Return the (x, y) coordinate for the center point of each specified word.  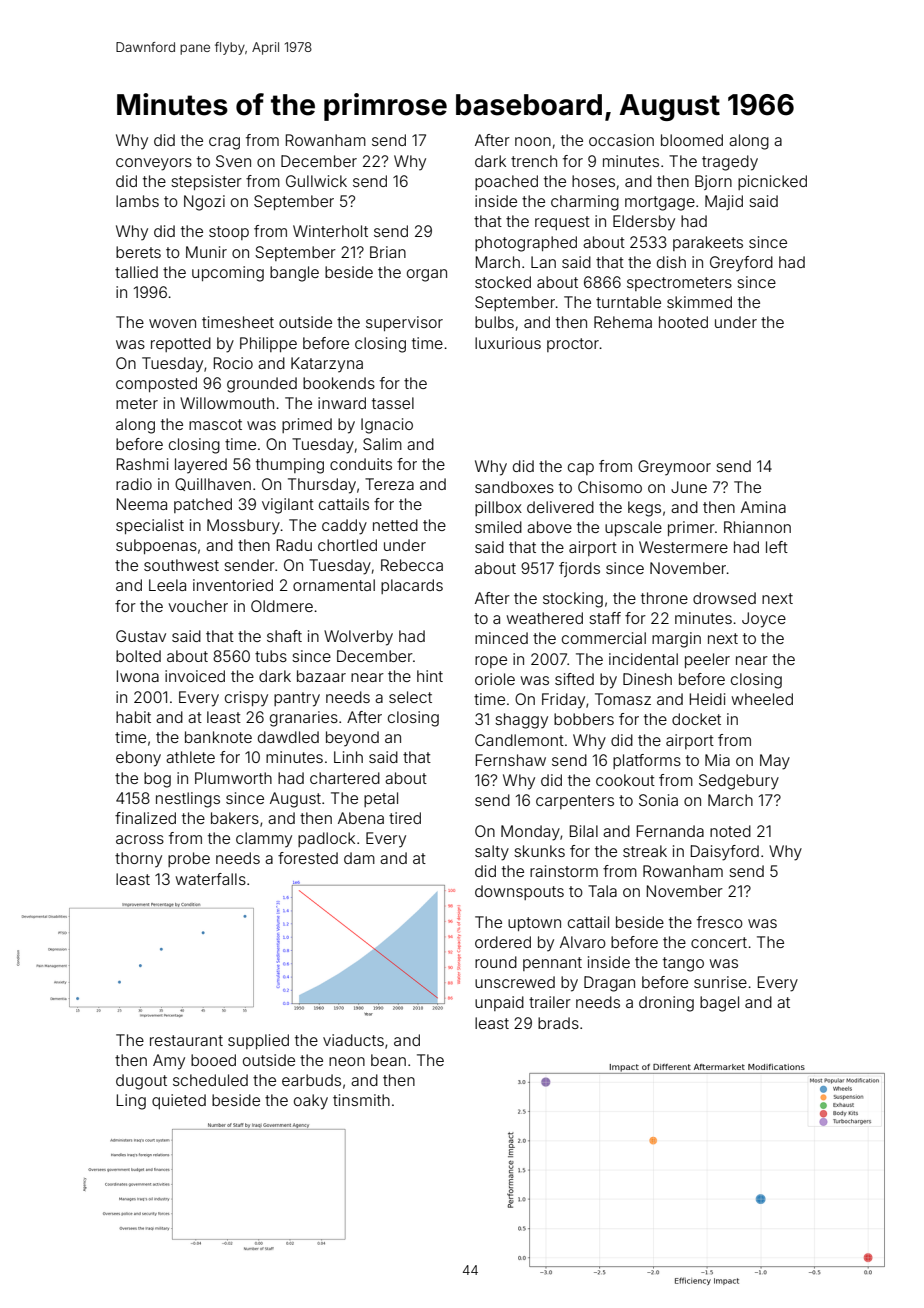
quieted (179, 1101)
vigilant (288, 506)
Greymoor (674, 468)
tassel (393, 403)
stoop (229, 233)
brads (558, 1023)
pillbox (498, 508)
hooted (683, 322)
